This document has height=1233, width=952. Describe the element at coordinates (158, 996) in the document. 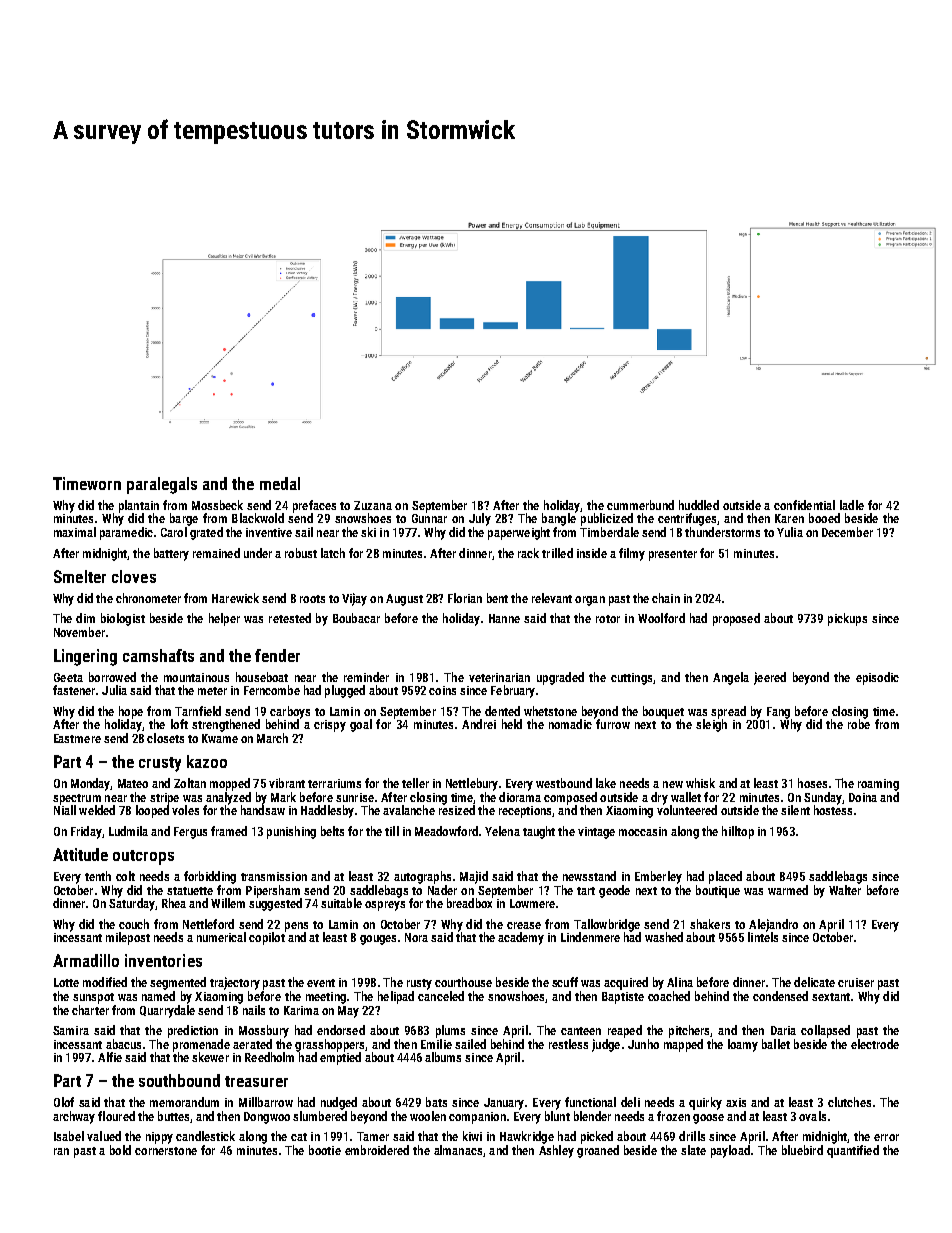

I see `named` at that location.
